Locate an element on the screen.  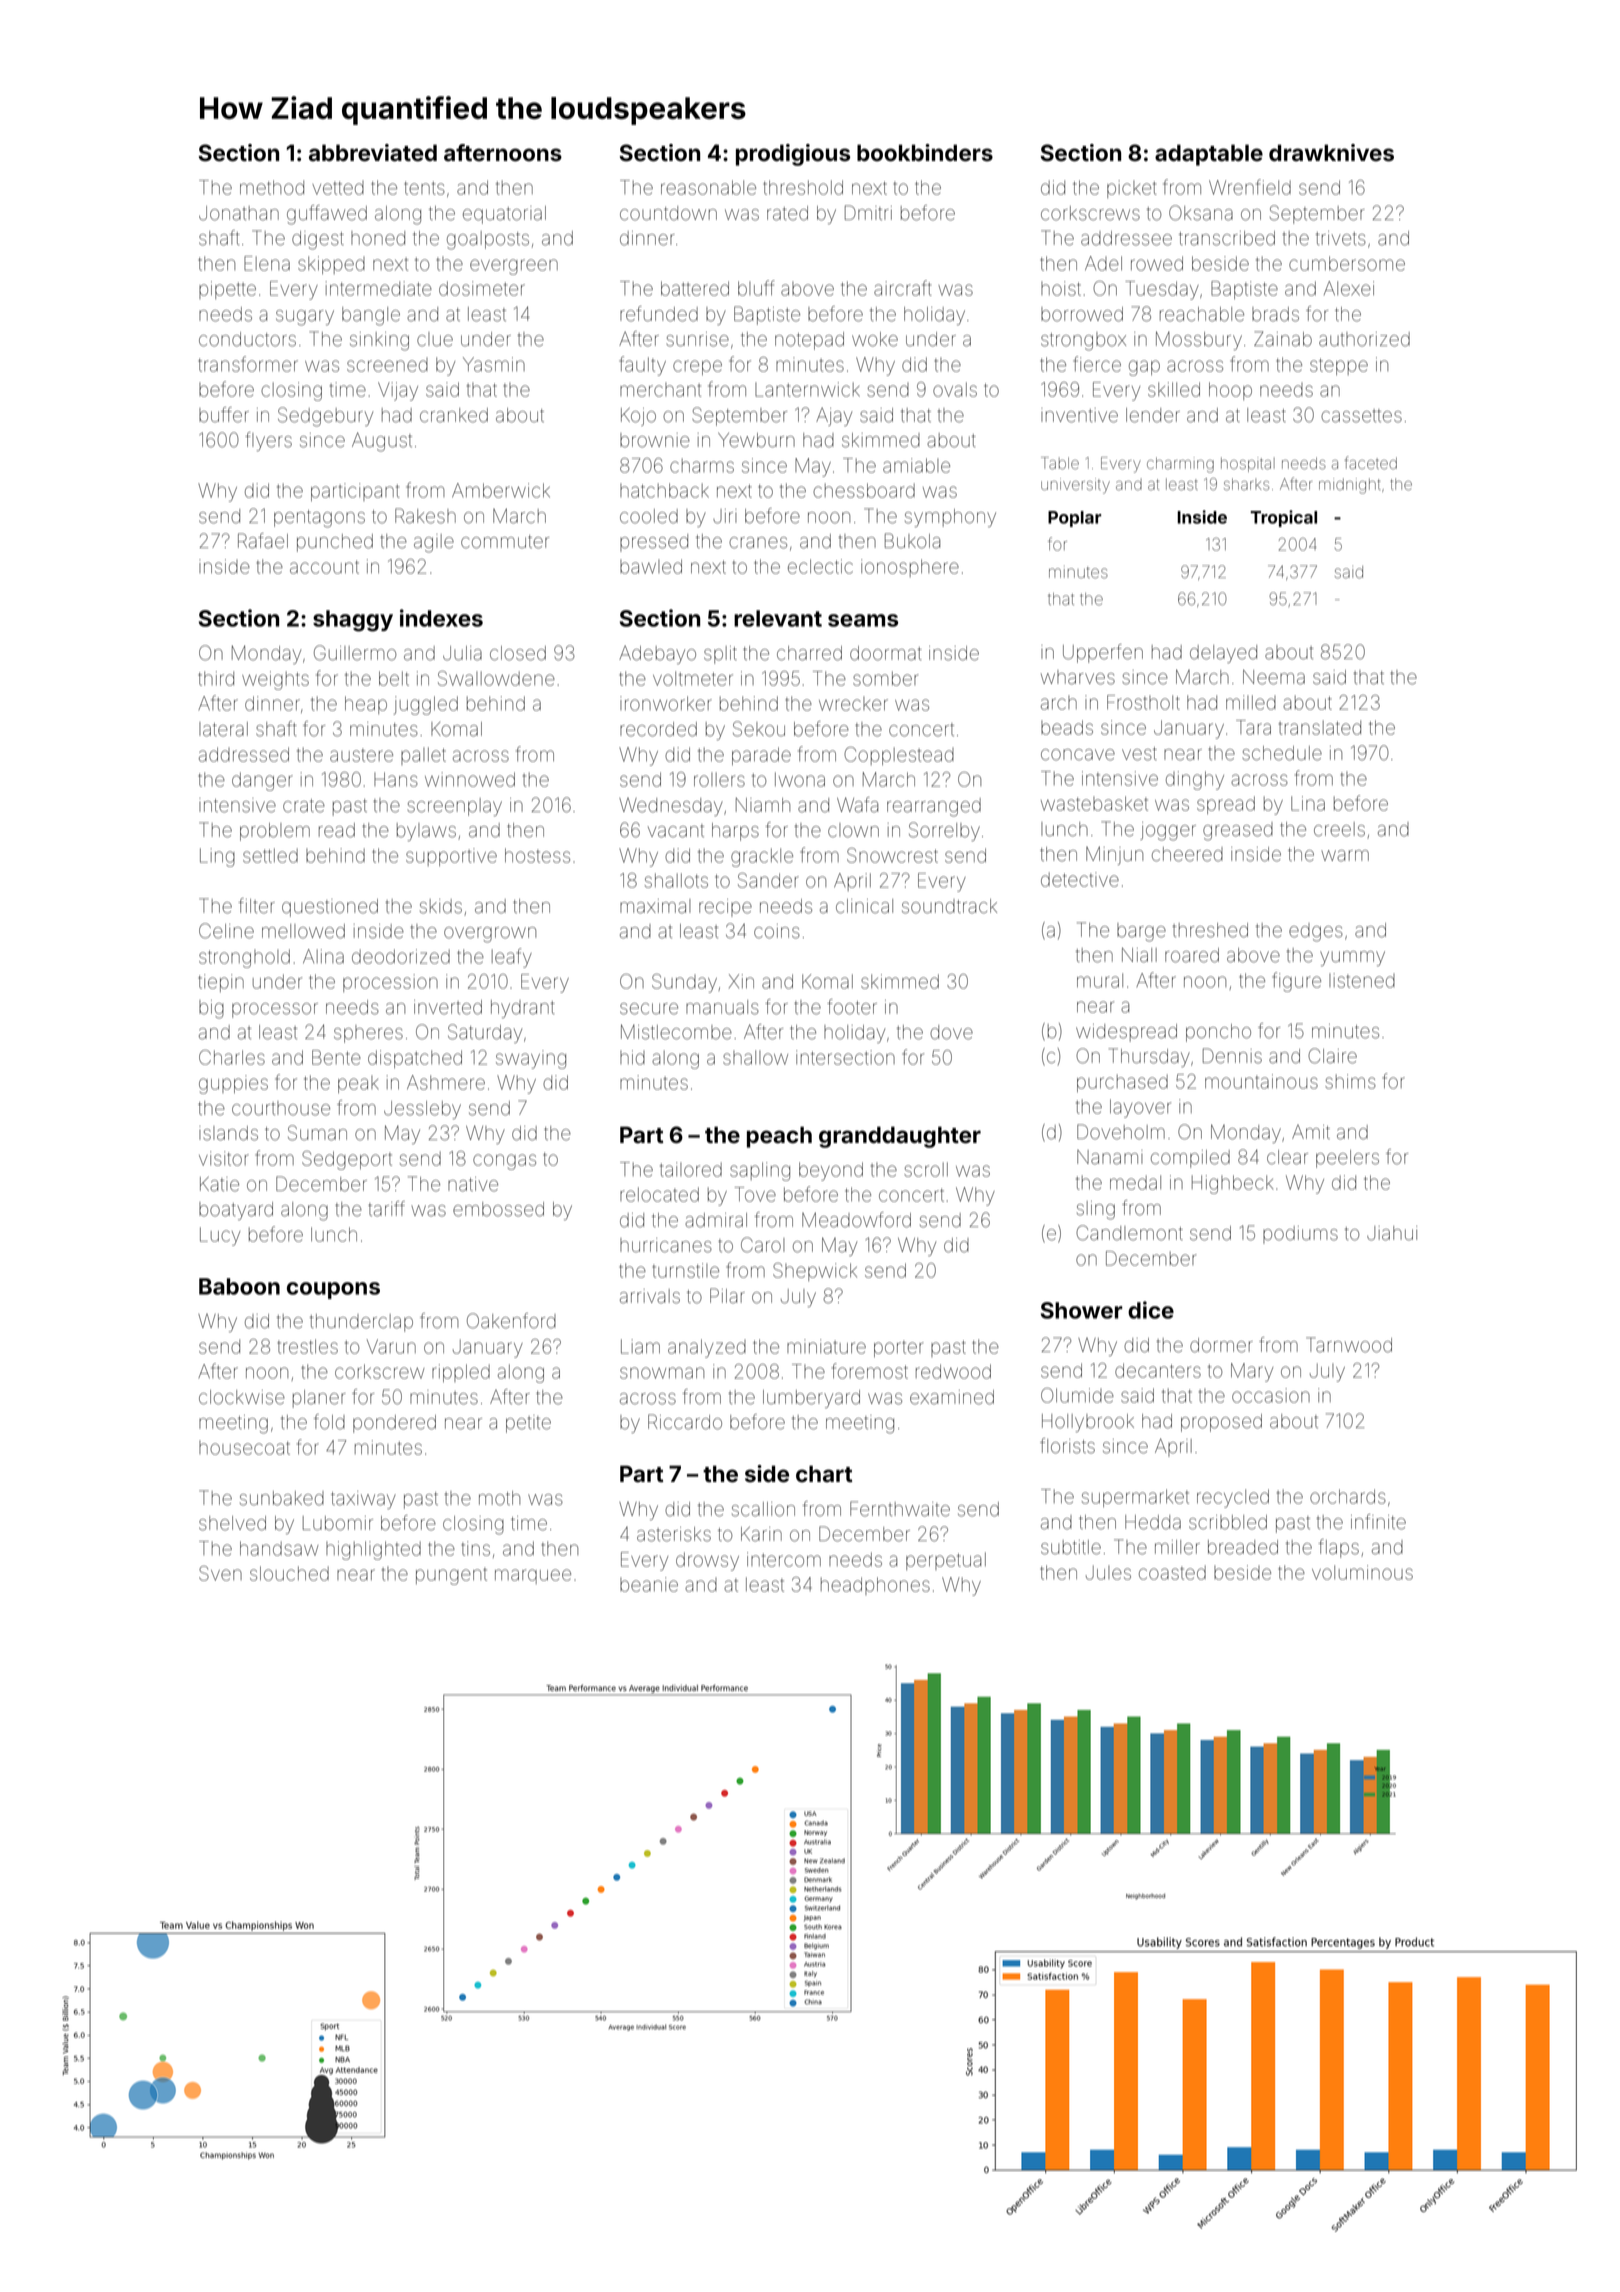
notepad is located at coordinates (809, 341).
